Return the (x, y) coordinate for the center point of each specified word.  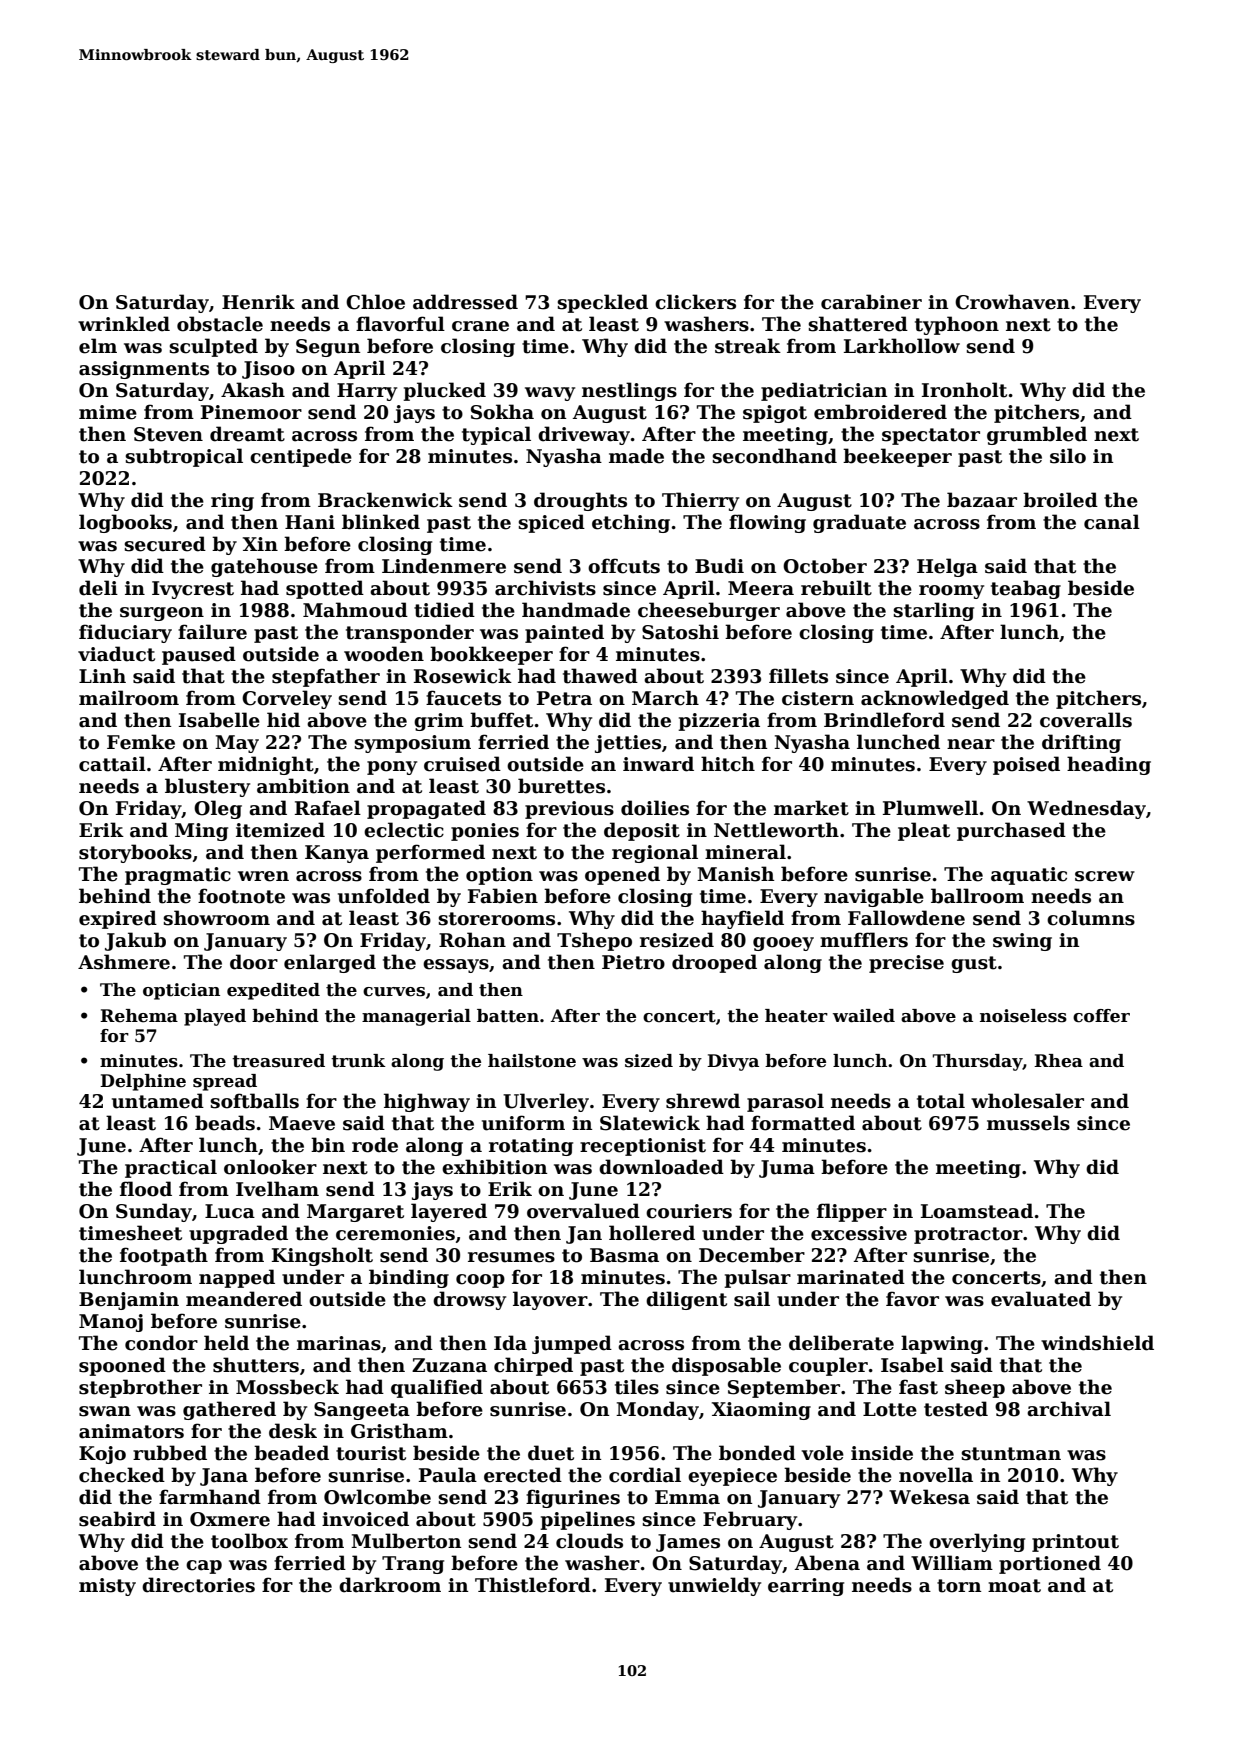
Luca (230, 1211)
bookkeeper (491, 655)
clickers (695, 302)
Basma (624, 1255)
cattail (112, 764)
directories (198, 1585)
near (971, 744)
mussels (1028, 1123)
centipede (301, 457)
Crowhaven (1012, 302)
